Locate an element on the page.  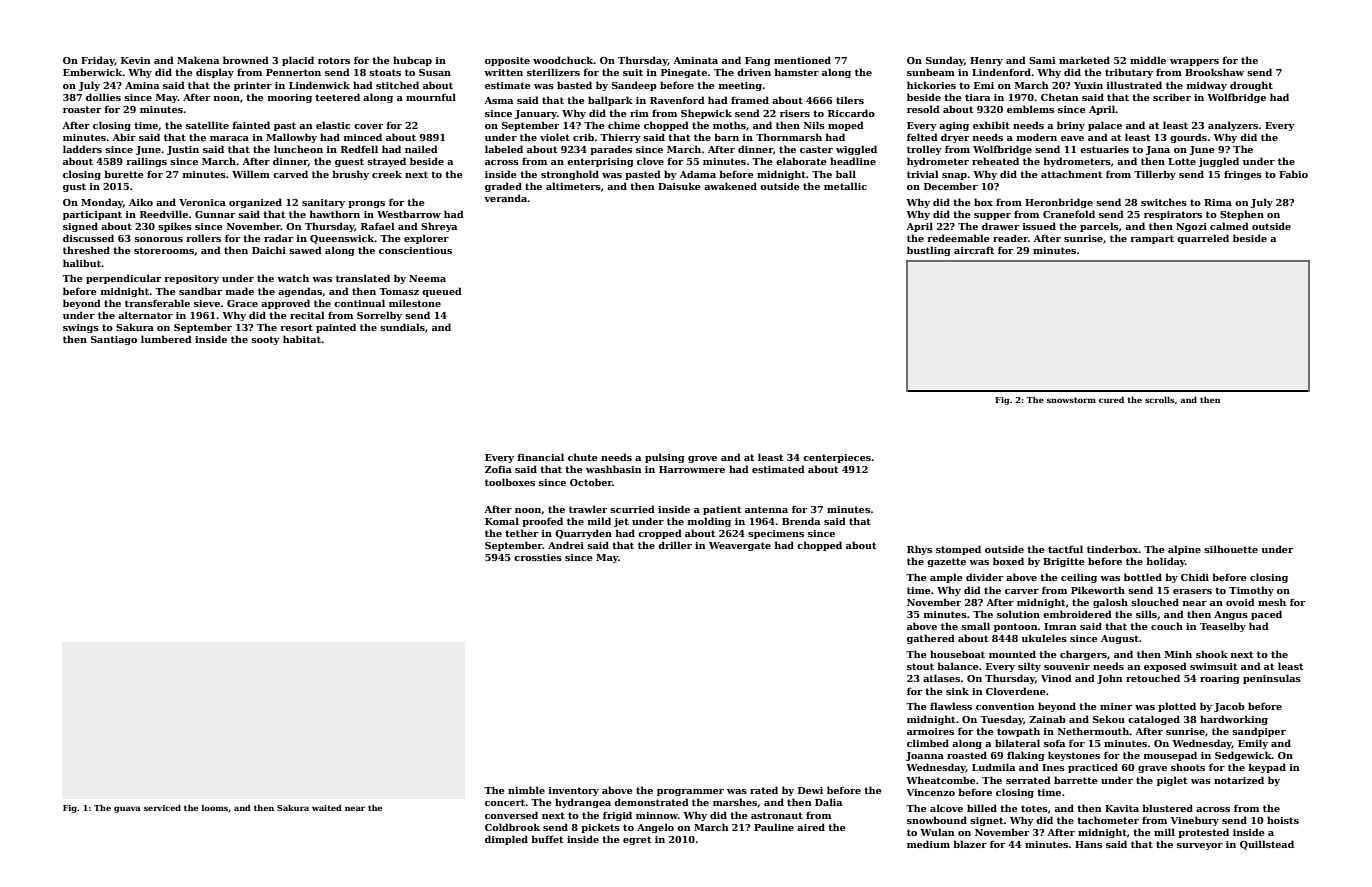
Quillstead is located at coordinates (1267, 845).
